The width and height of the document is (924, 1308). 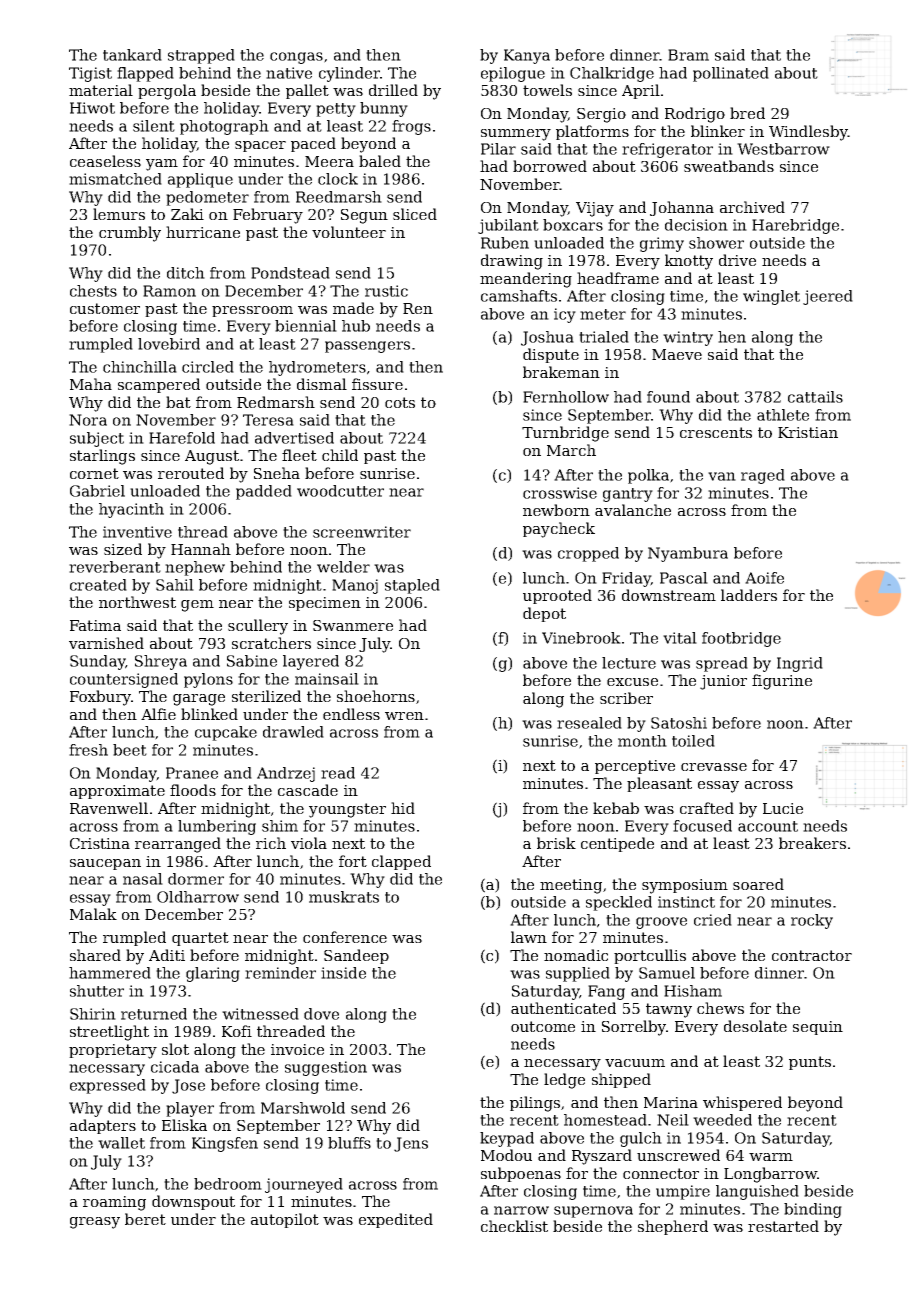 What do you see at coordinates (396, 1220) in the document?
I see `expedited` at bounding box center [396, 1220].
